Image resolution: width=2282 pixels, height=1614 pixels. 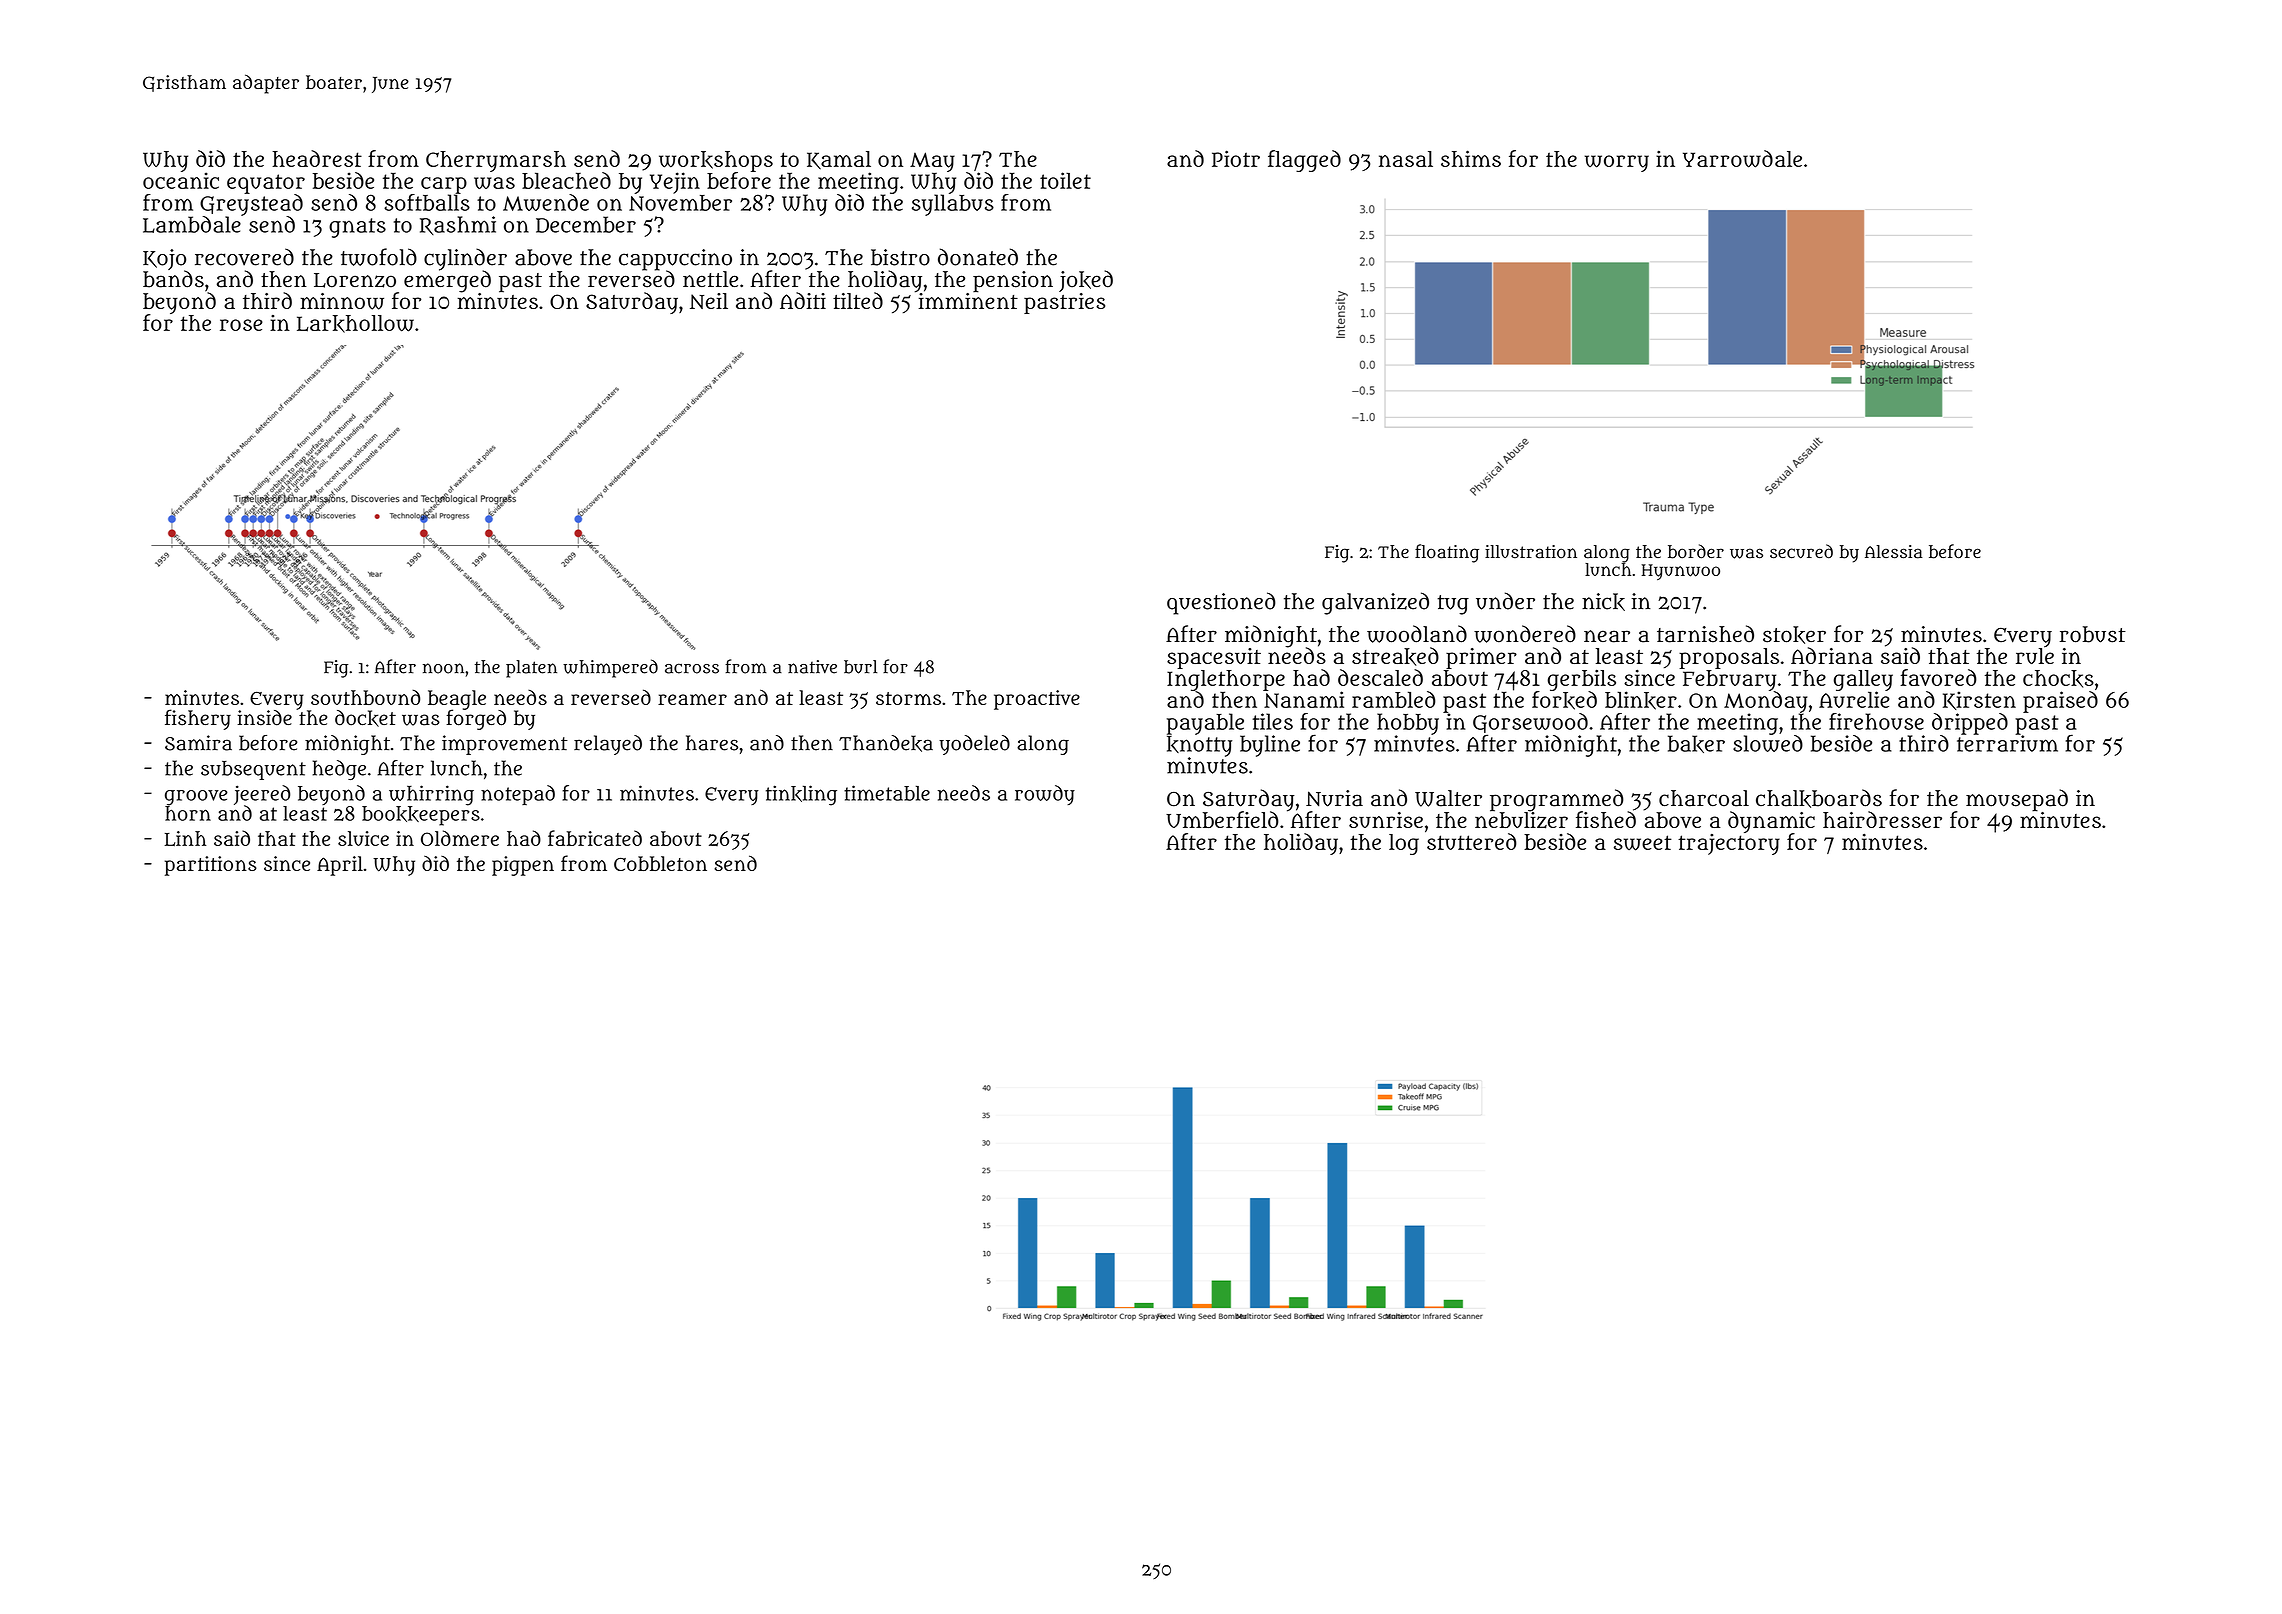 What do you see at coordinates (1065, 180) in the screenshot?
I see `toilet` at bounding box center [1065, 180].
